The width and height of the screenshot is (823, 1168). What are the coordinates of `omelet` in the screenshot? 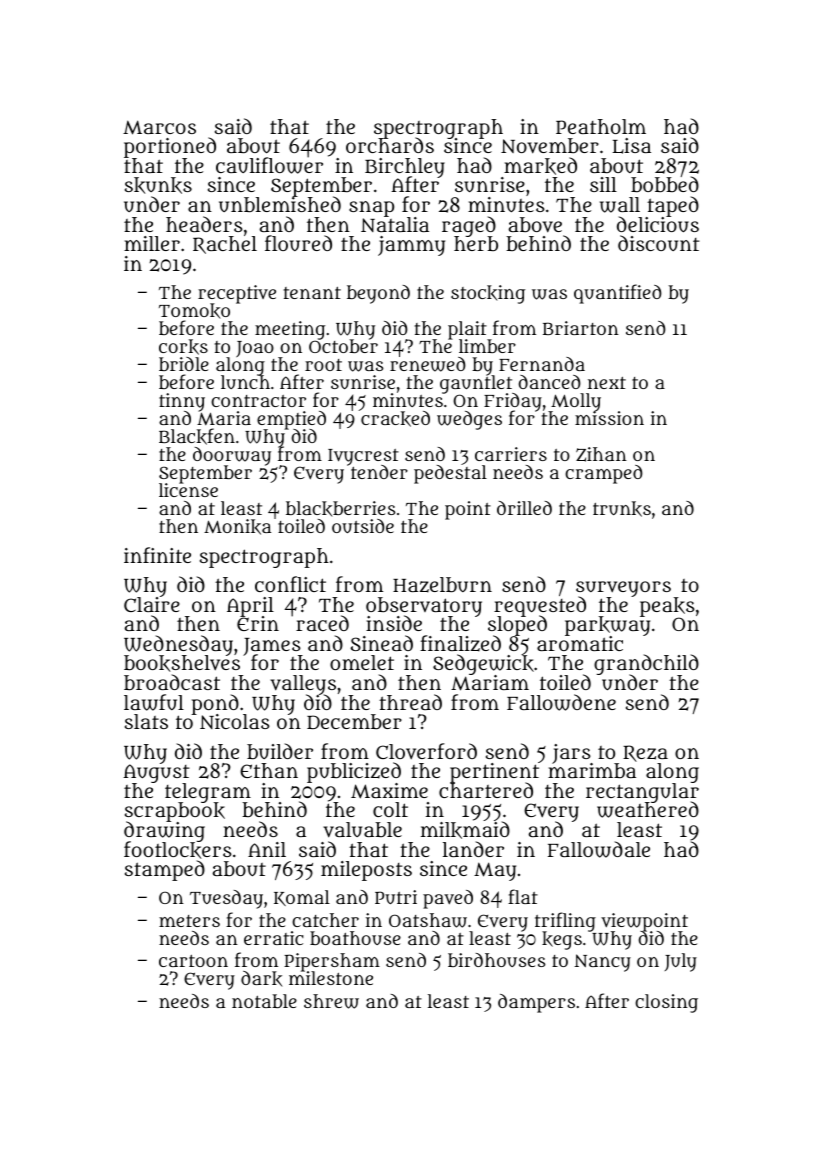 It's located at (362, 662).
